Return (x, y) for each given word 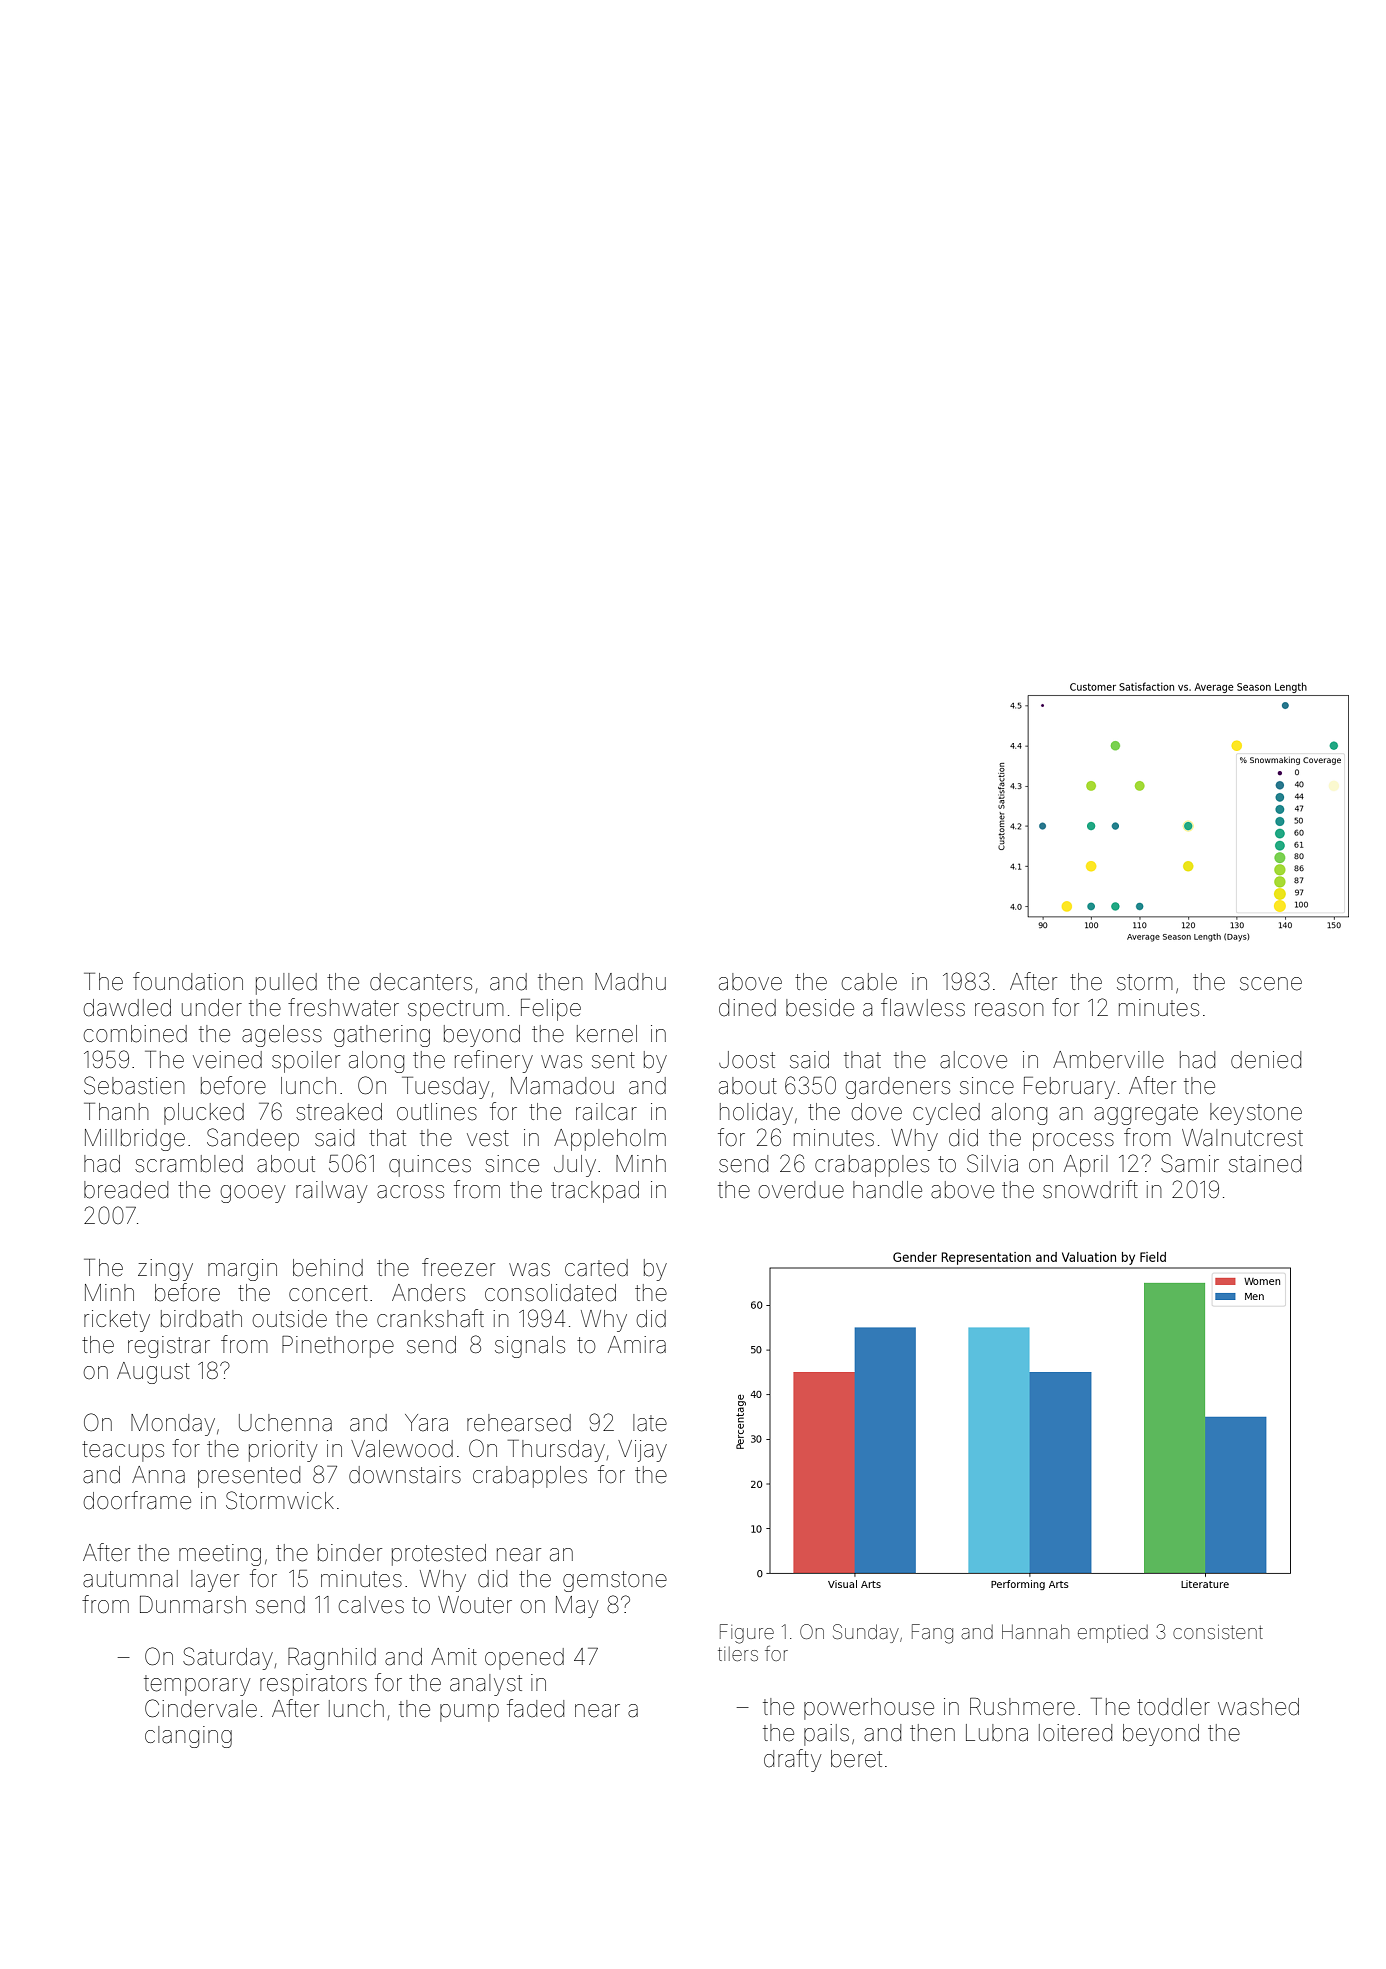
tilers (738, 1654)
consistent (1218, 1632)
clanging (188, 1737)
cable (869, 982)
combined (135, 1034)
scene (1271, 984)
